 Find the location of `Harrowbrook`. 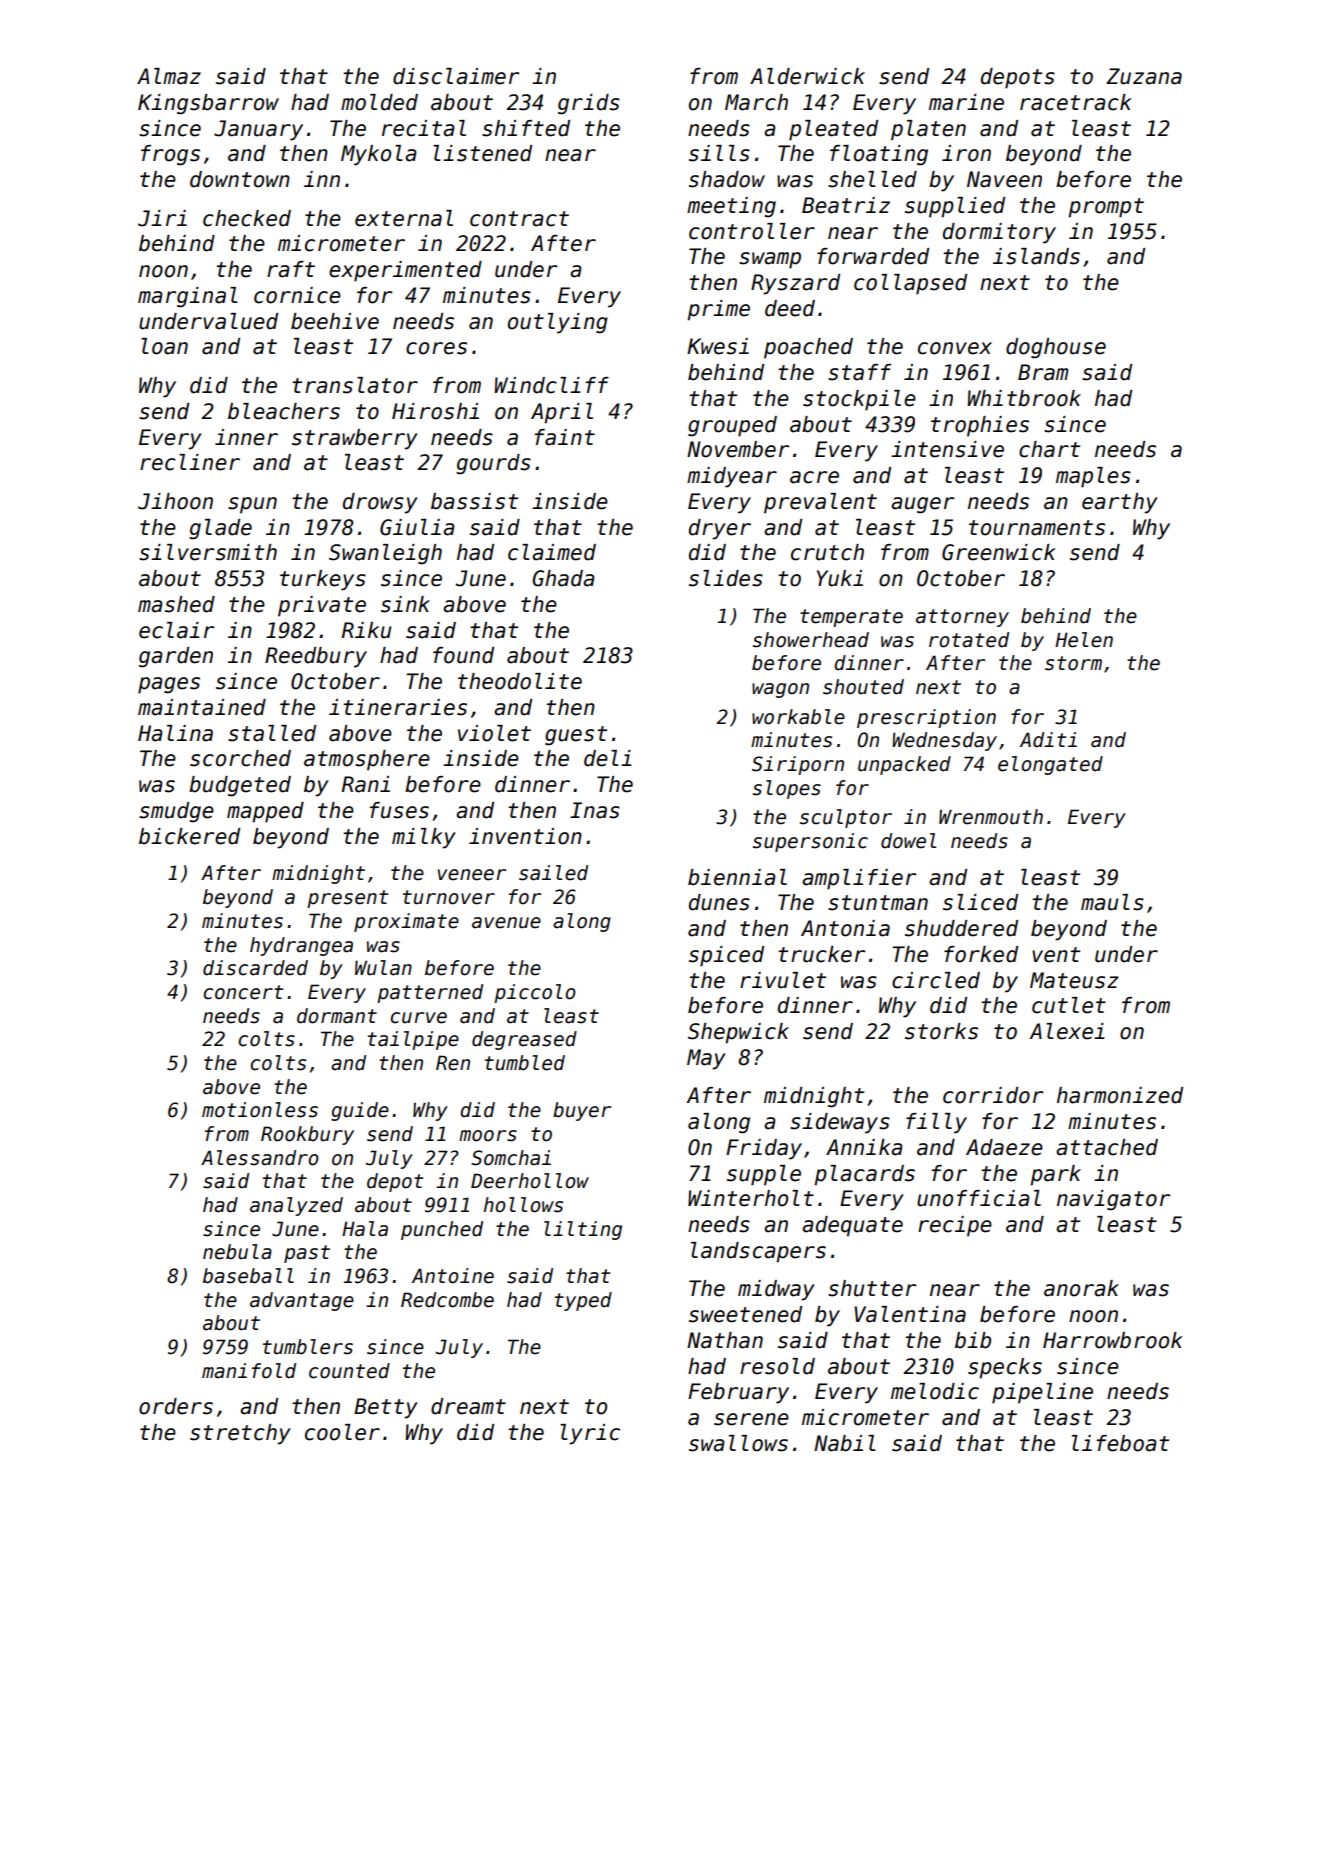

Harrowbrook is located at coordinates (1113, 1340).
